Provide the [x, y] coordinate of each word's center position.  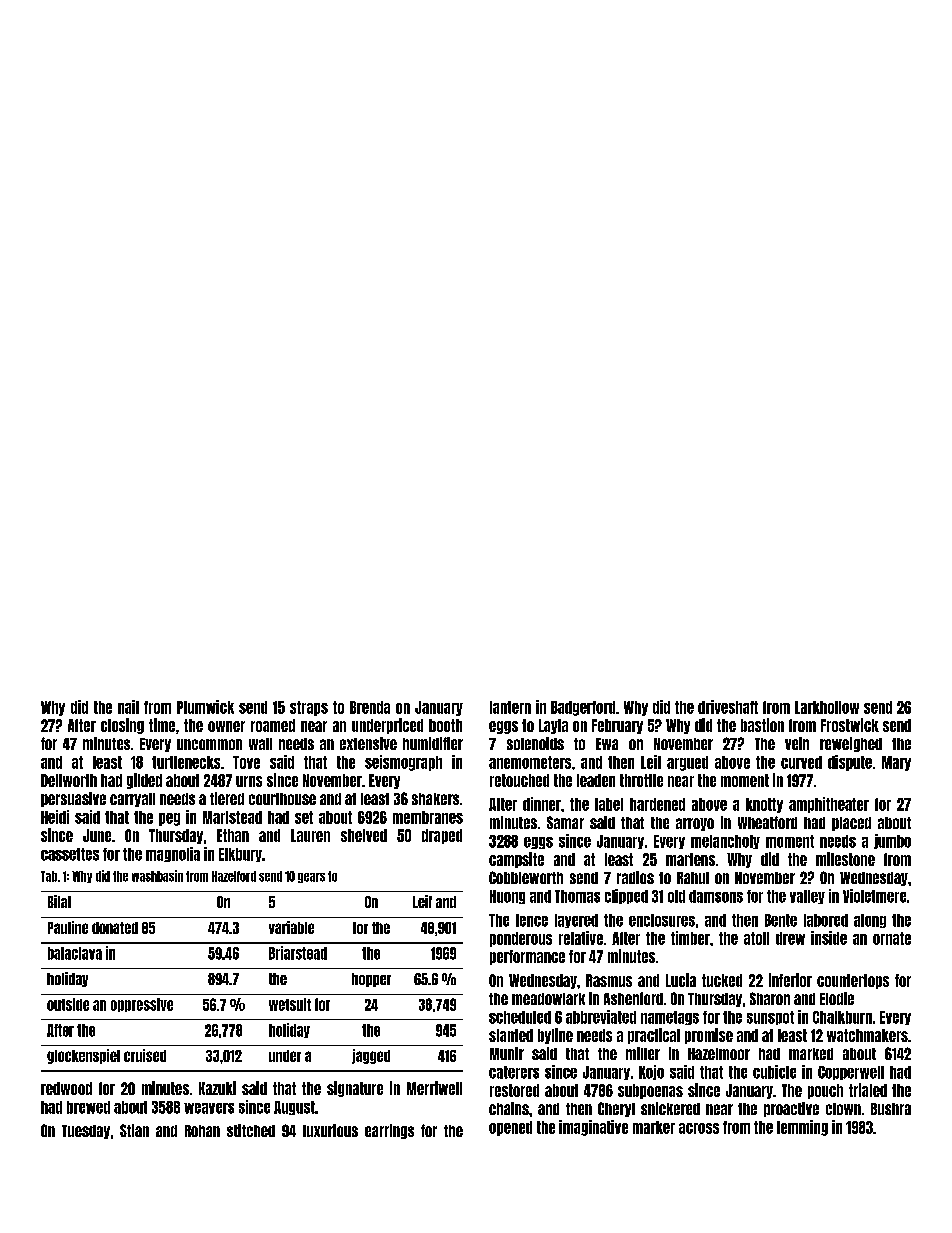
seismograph [403, 763]
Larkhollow [827, 707]
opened [510, 1128]
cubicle [774, 1072]
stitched [251, 1130]
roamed [273, 725]
